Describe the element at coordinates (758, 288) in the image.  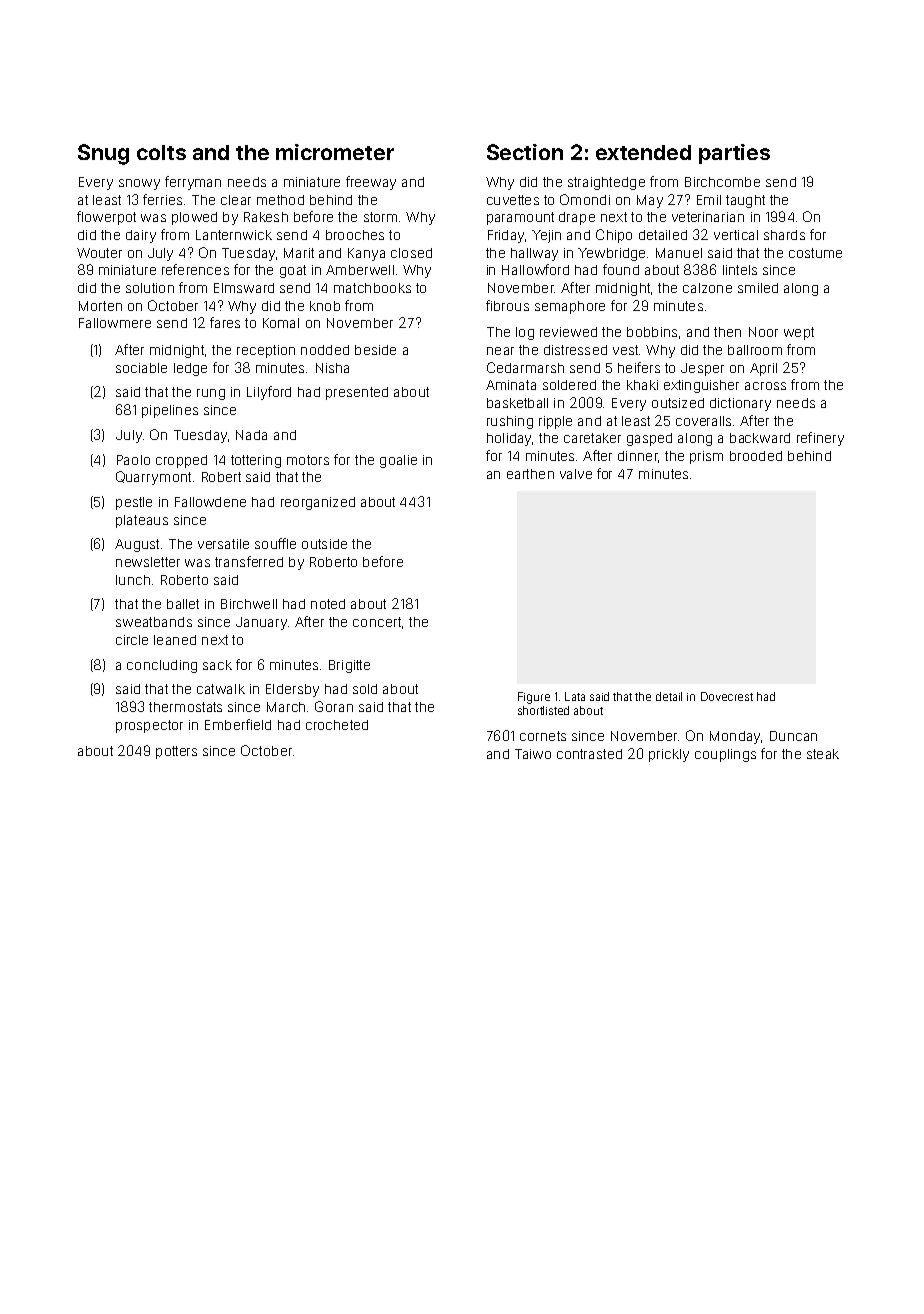
I see `smiled` at that location.
